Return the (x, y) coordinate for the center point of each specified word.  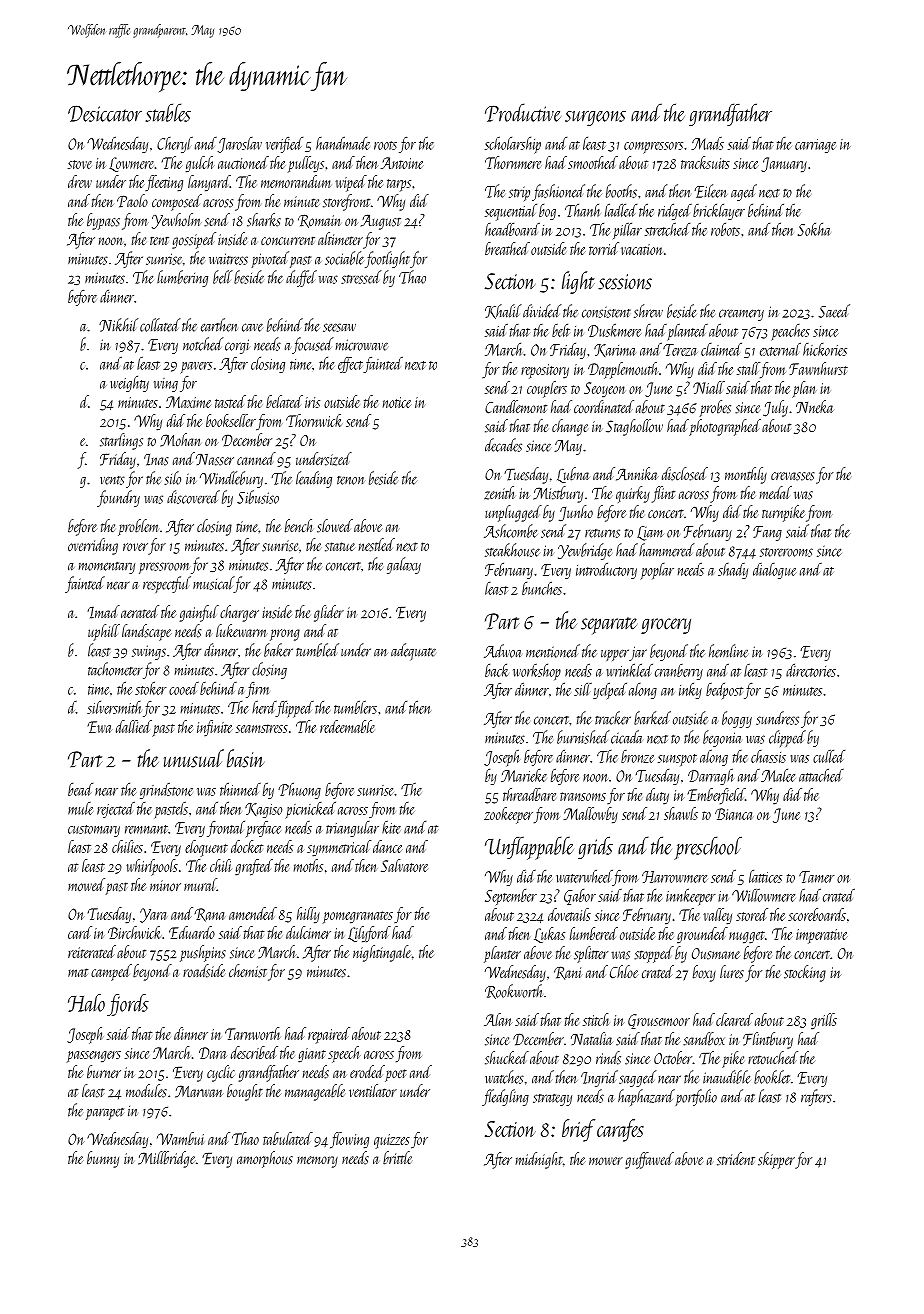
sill (583, 689)
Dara (213, 1053)
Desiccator (105, 113)
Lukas (549, 935)
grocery (666, 626)
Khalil (503, 311)
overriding (93, 546)
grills (824, 1021)
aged (744, 192)
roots (385, 145)
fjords (128, 1005)
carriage (815, 146)
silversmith (114, 707)
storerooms (786, 552)
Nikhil (118, 325)
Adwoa (503, 651)
